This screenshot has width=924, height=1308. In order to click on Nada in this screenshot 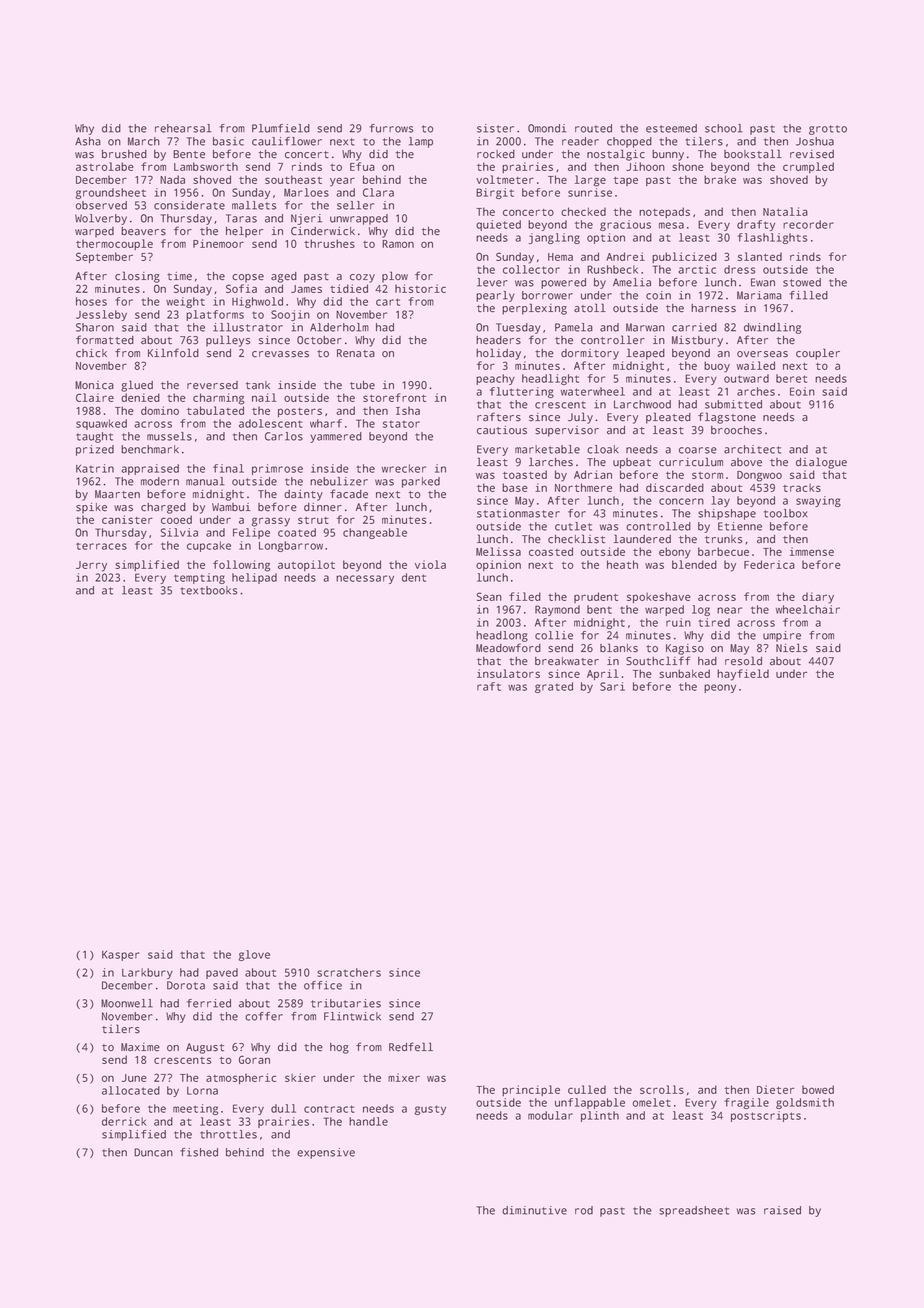, I will do `click(172, 179)`.
